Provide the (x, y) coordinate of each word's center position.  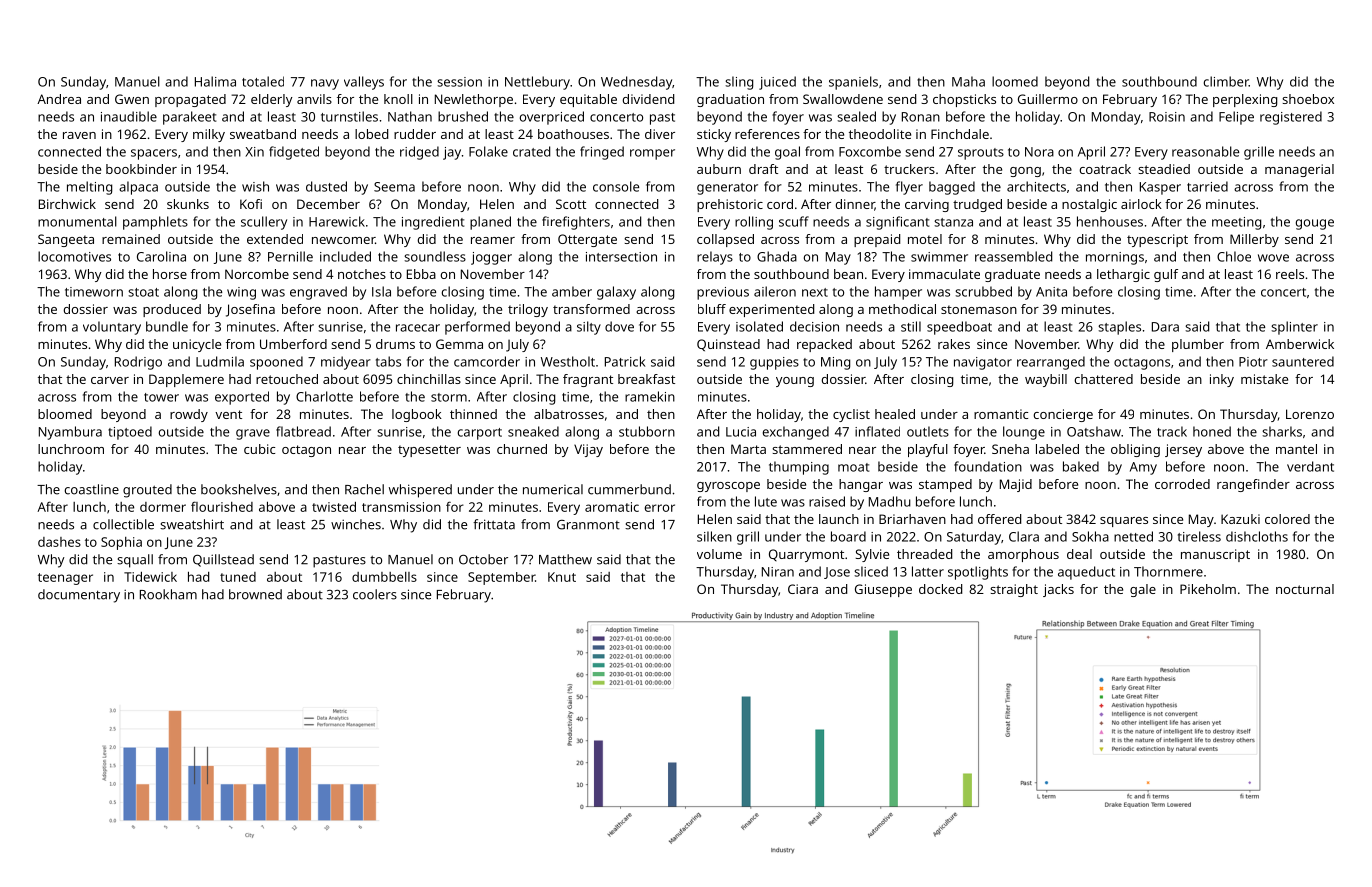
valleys (364, 83)
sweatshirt (192, 524)
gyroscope (728, 487)
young (795, 382)
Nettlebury (537, 83)
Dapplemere (186, 380)
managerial (1299, 170)
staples (1119, 328)
